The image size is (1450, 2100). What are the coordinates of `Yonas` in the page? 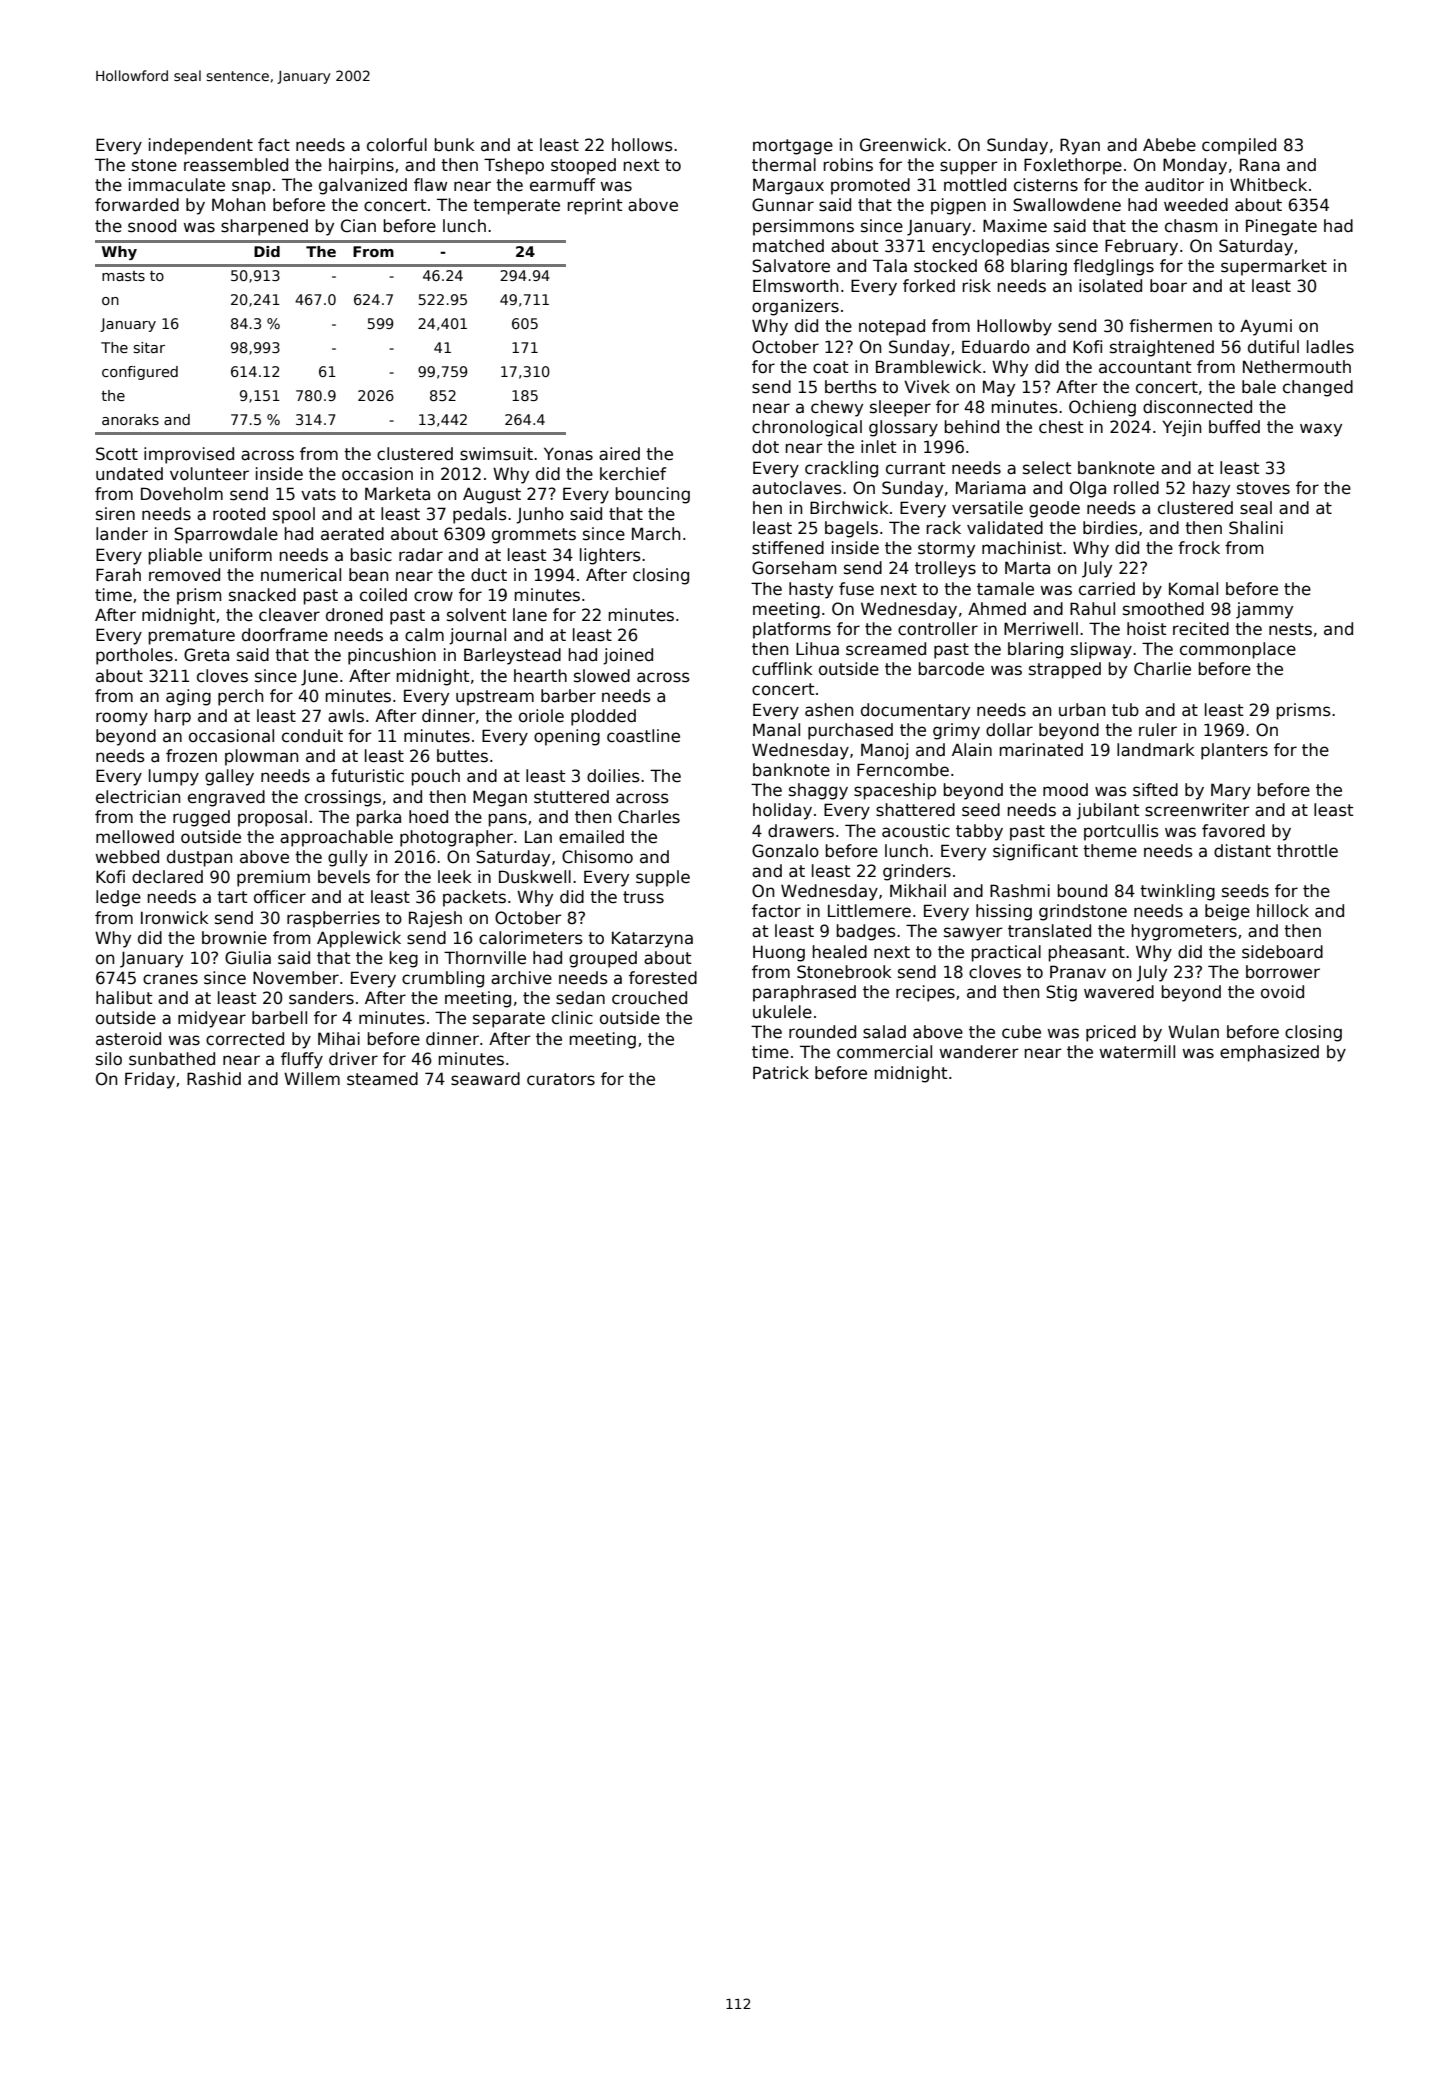 It's located at (568, 454).
